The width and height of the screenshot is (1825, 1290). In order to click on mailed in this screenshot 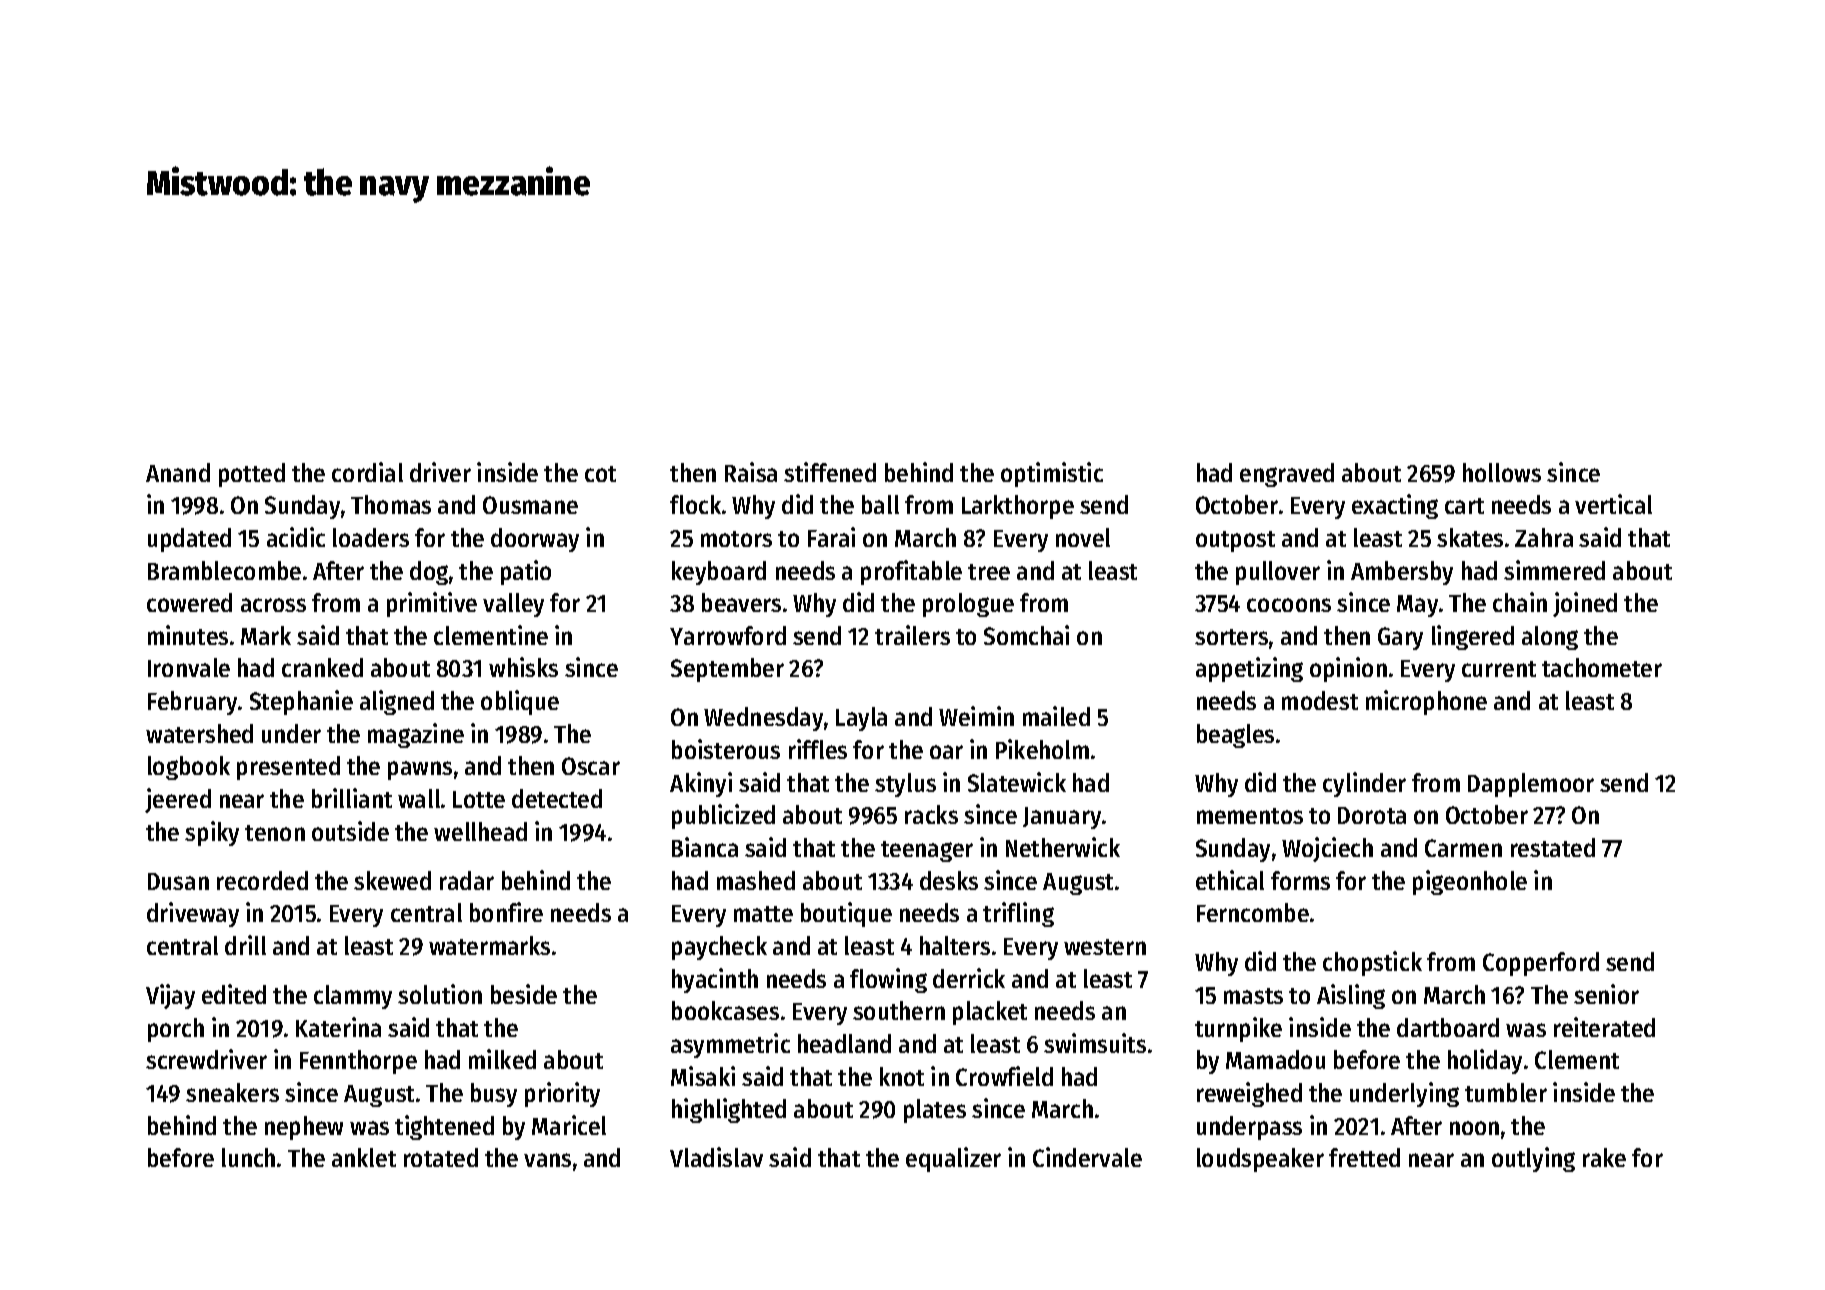, I will do `click(1056, 716)`.
